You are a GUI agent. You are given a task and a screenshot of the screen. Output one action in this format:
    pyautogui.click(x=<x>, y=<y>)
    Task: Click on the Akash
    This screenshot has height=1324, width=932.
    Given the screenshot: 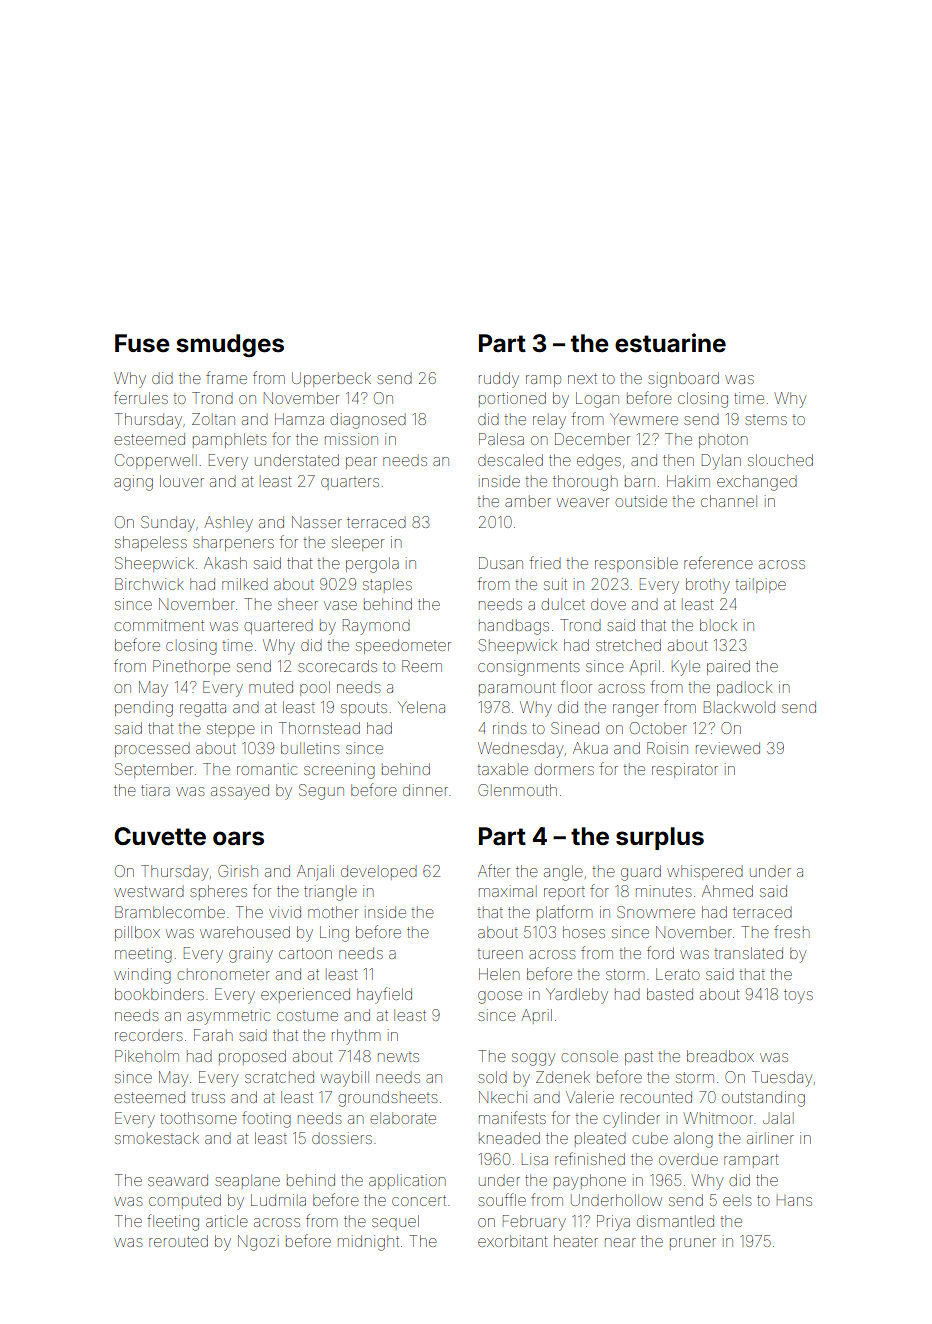 What is the action you would take?
    pyautogui.click(x=225, y=563)
